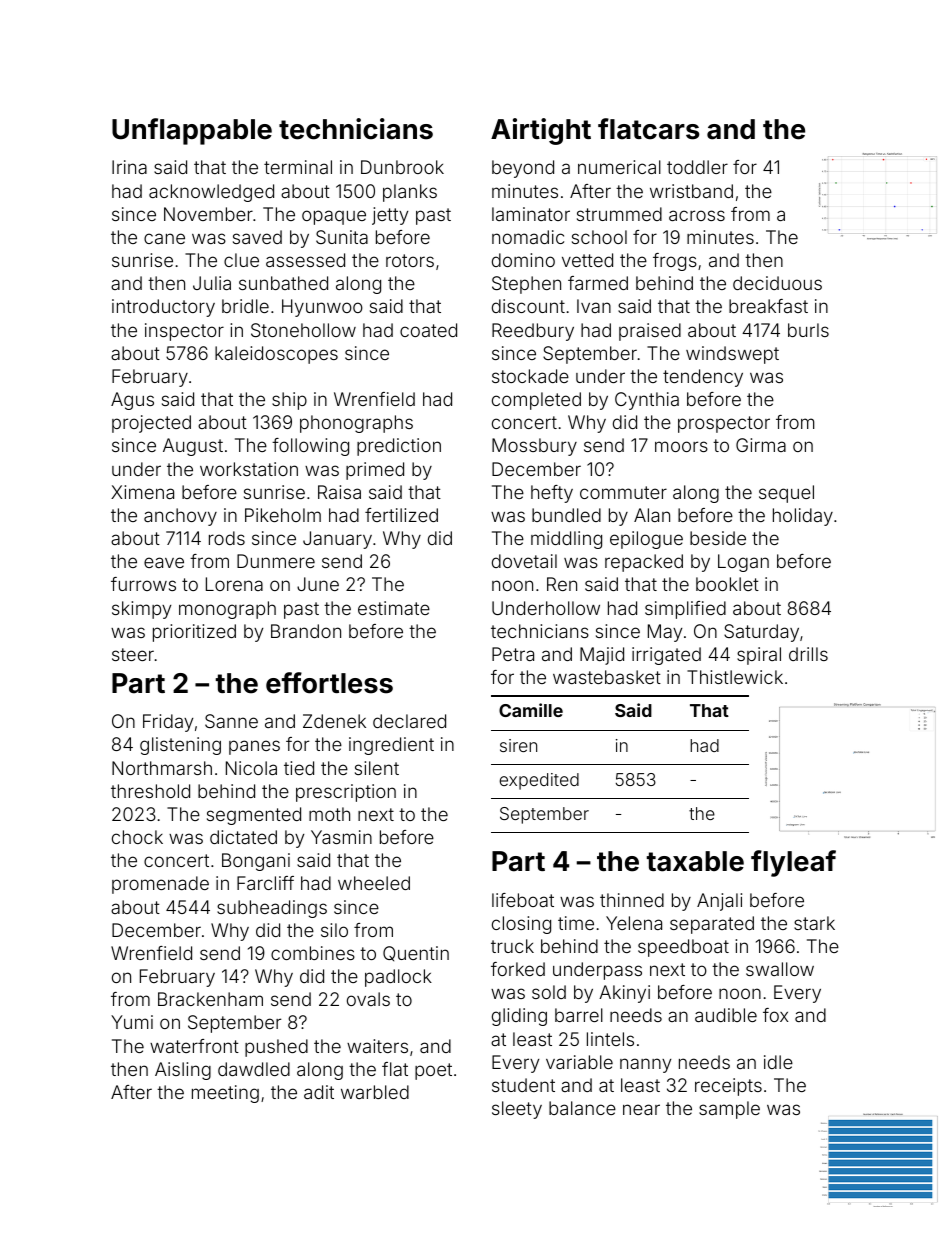 This image has height=1233, width=952. I want to click on Girma, so click(761, 445).
